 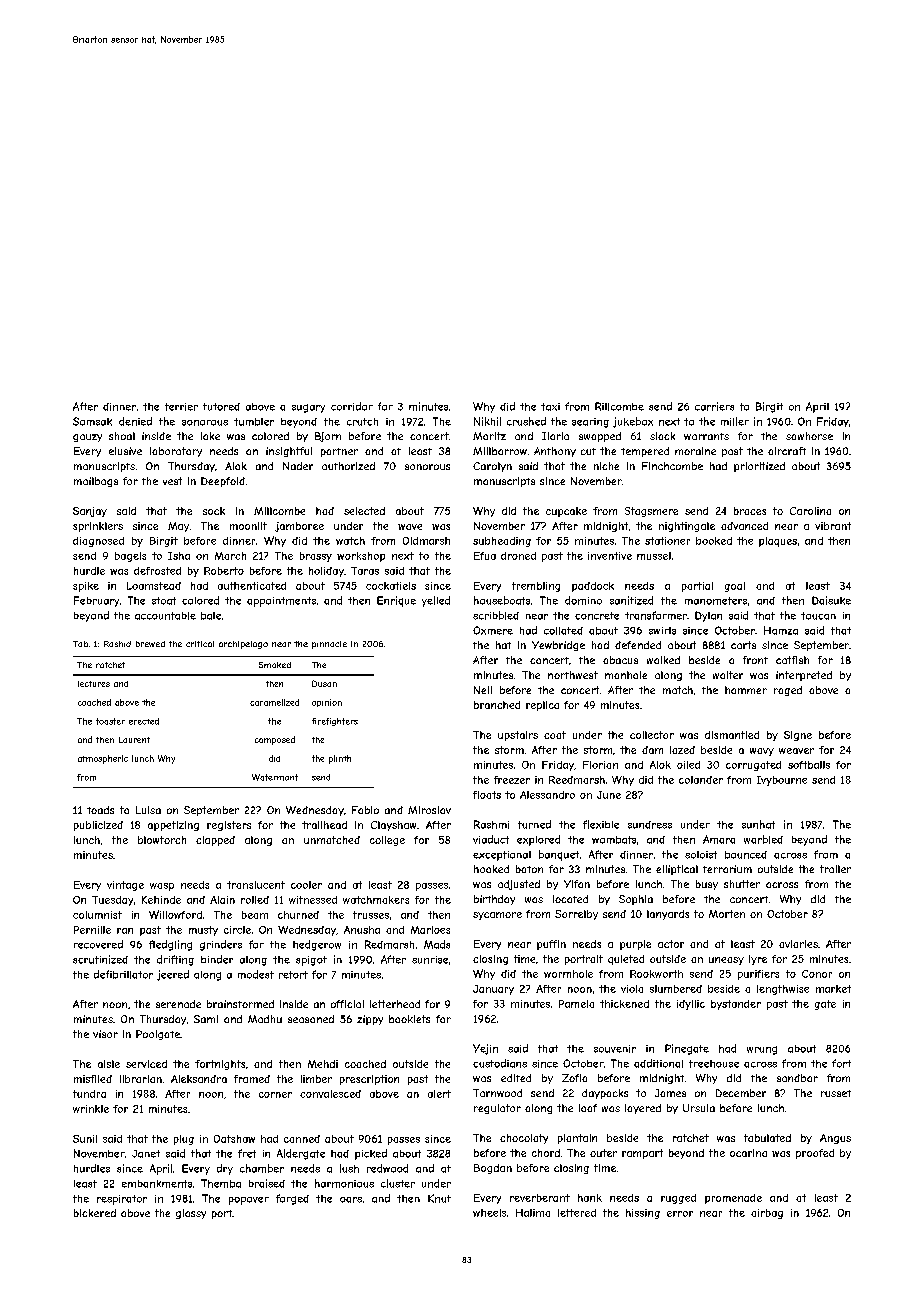 What do you see at coordinates (714, 406) in the screenshot?
I see `carriers` at bounding box center [714, 406].
